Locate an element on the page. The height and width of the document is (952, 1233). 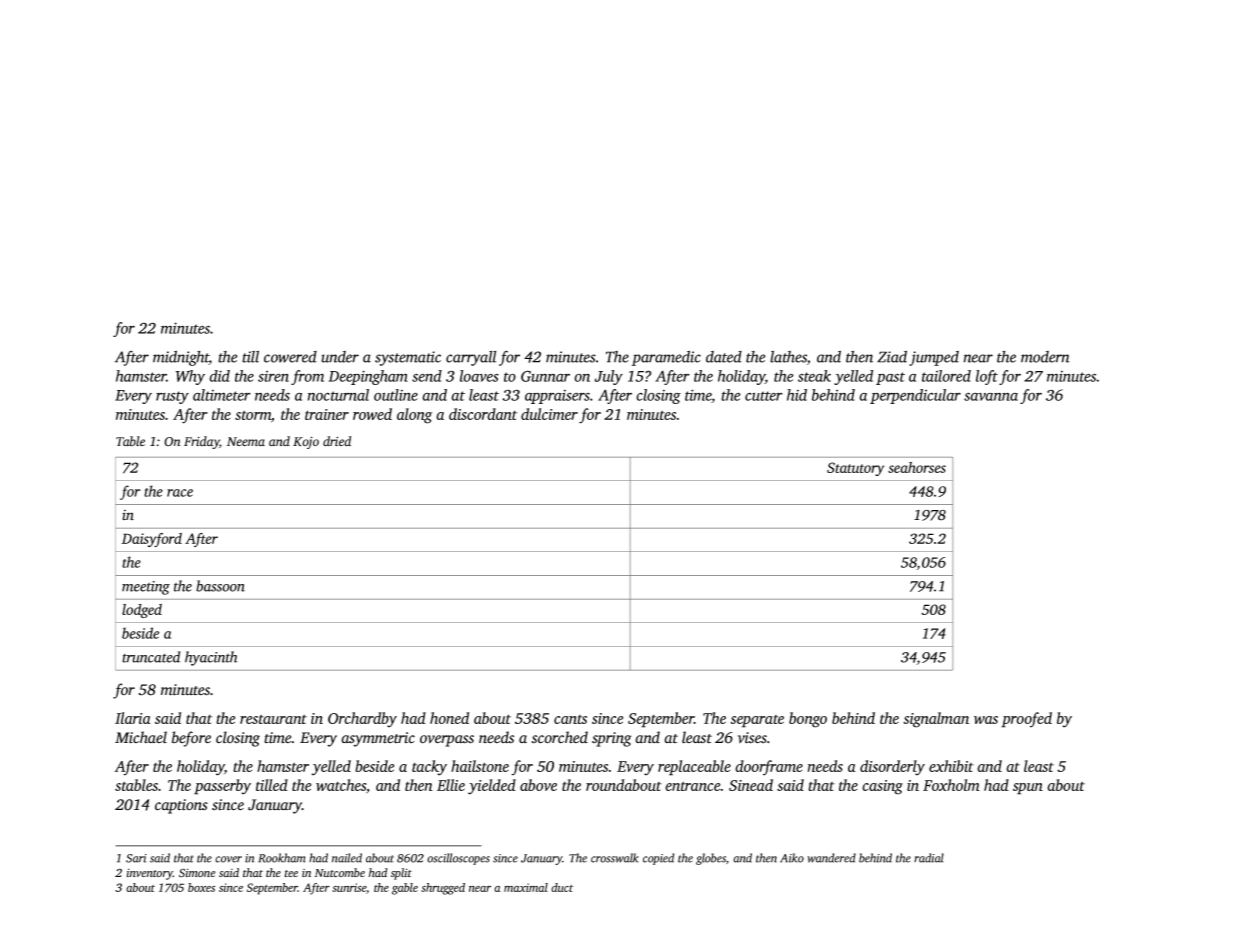
maximal is located at coordinates (526, 887).
